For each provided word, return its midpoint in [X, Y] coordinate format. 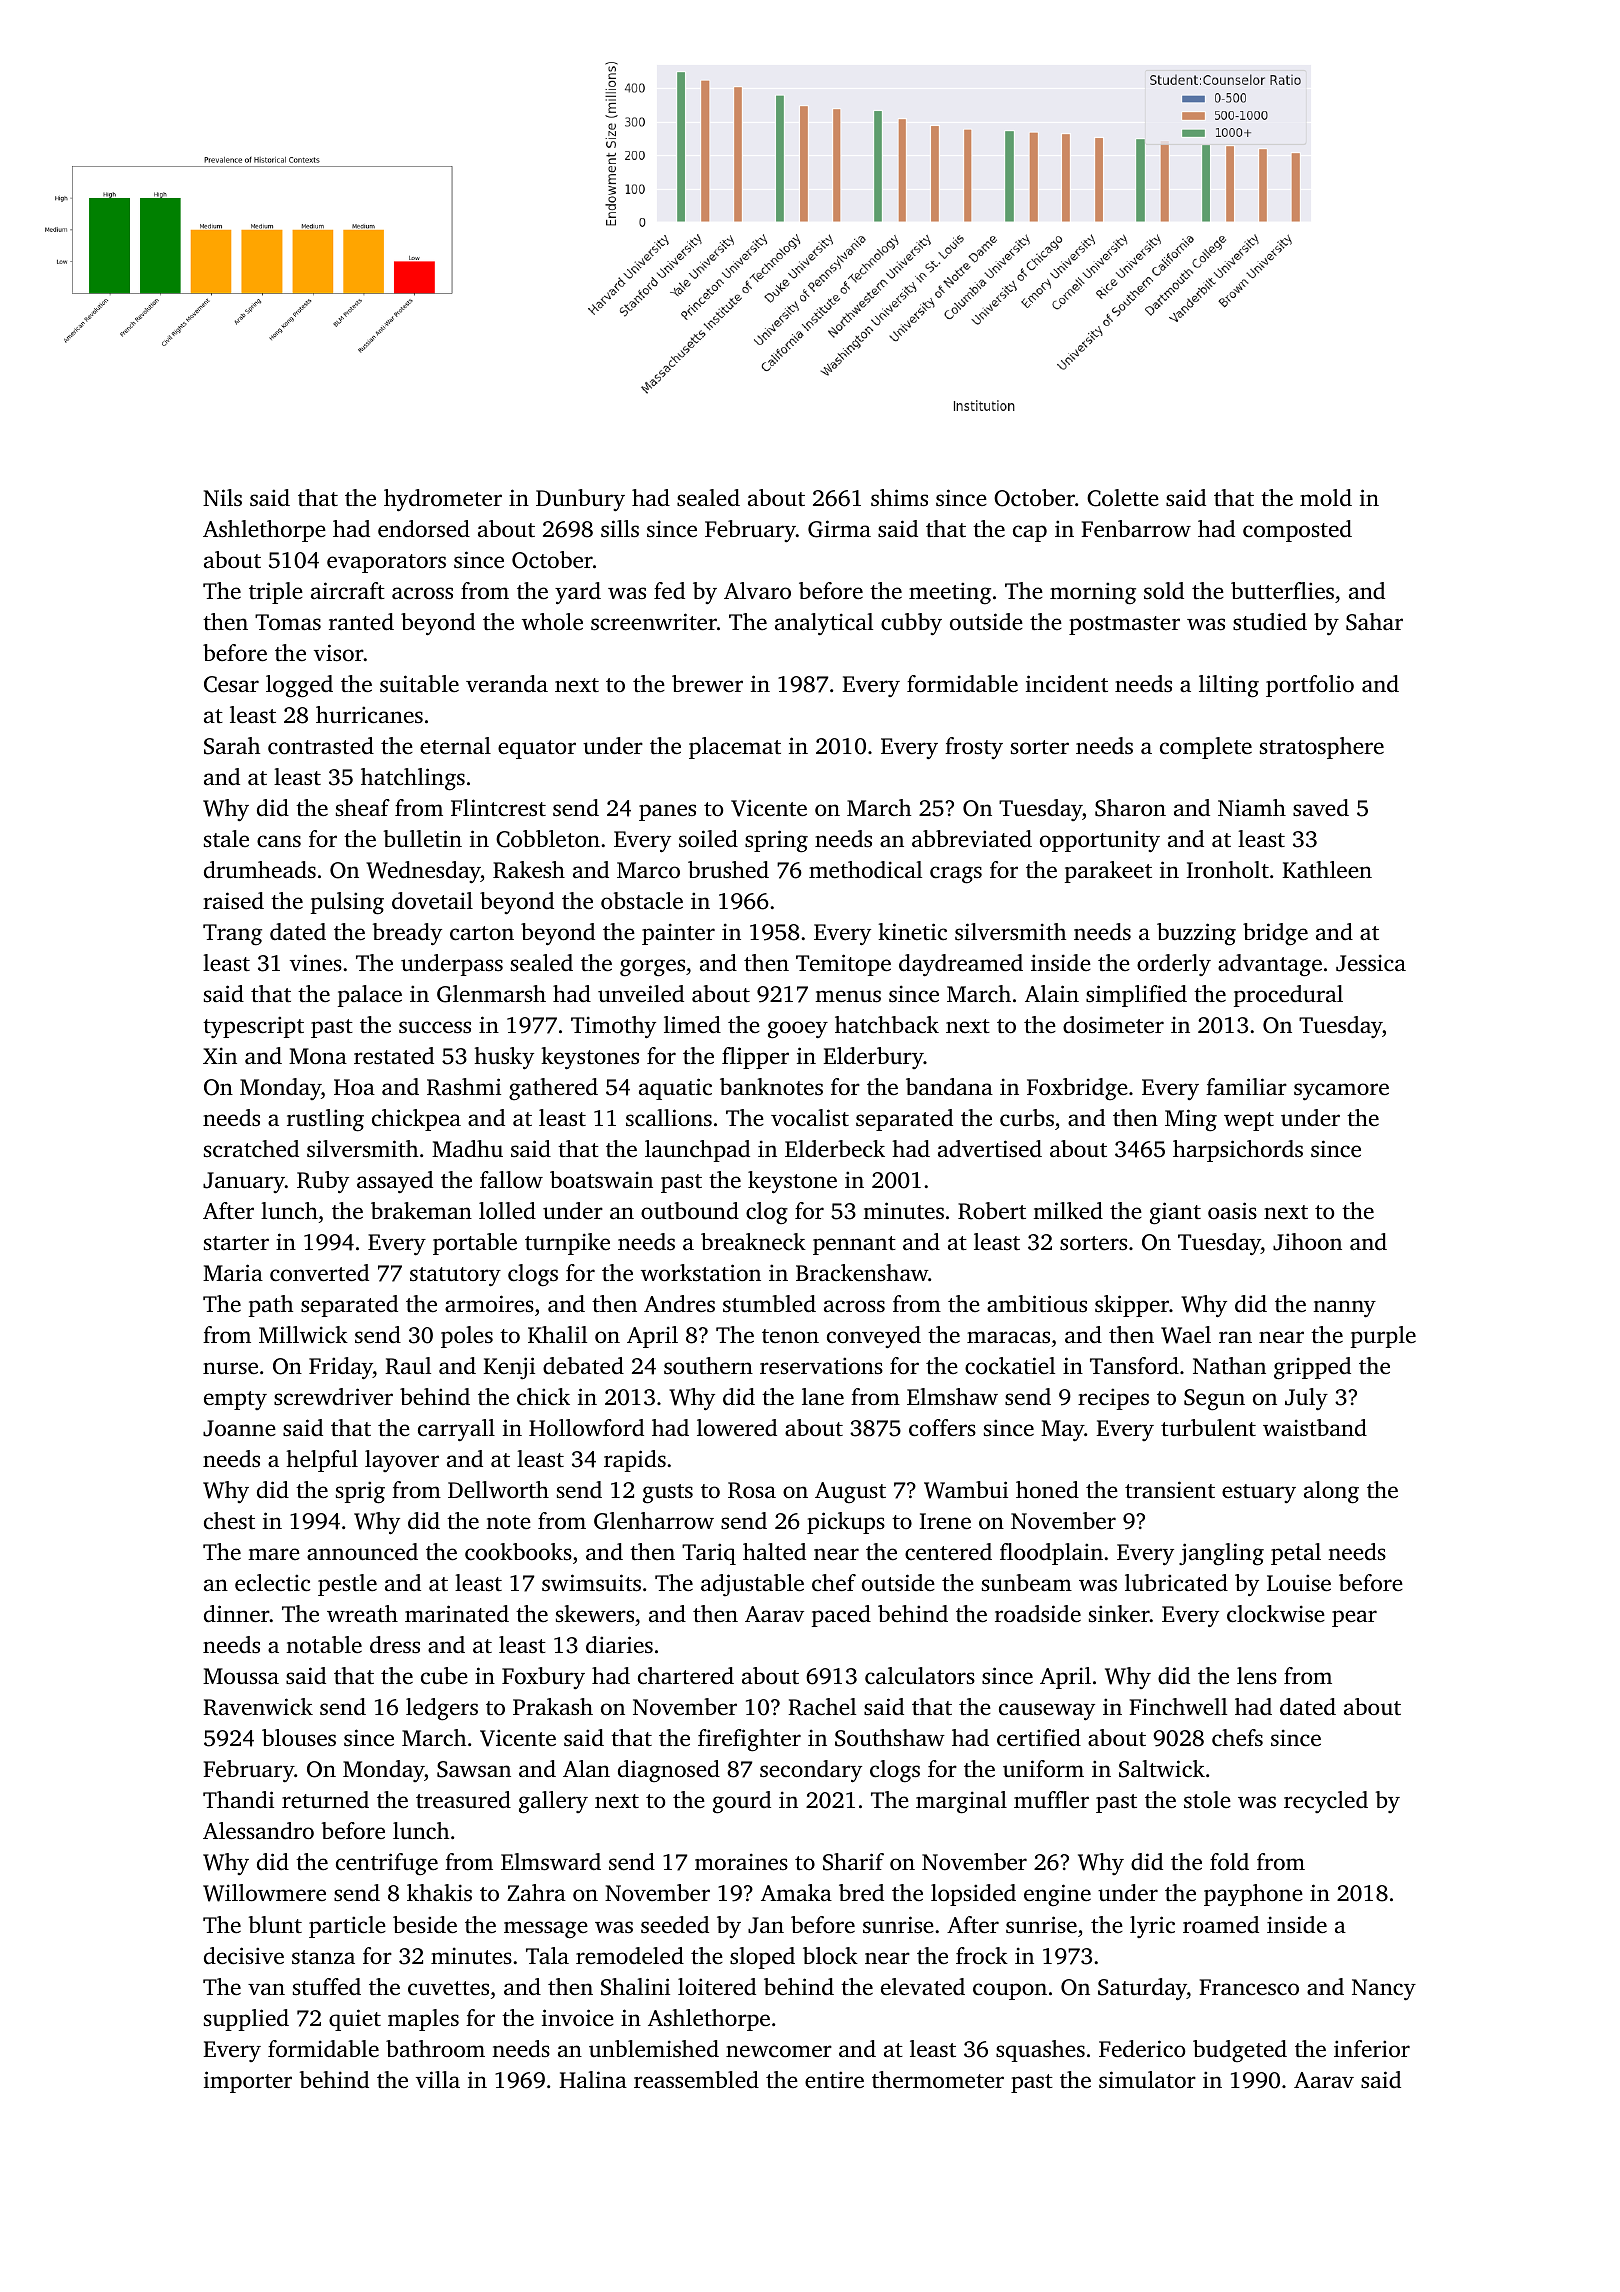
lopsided [973, 1895]
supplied [246, 2020]
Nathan [1229, 1365]
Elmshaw [952, 1397]
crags [956, 875]
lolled [507, 1210]
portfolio [1310, 686]
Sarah [232, 746]
